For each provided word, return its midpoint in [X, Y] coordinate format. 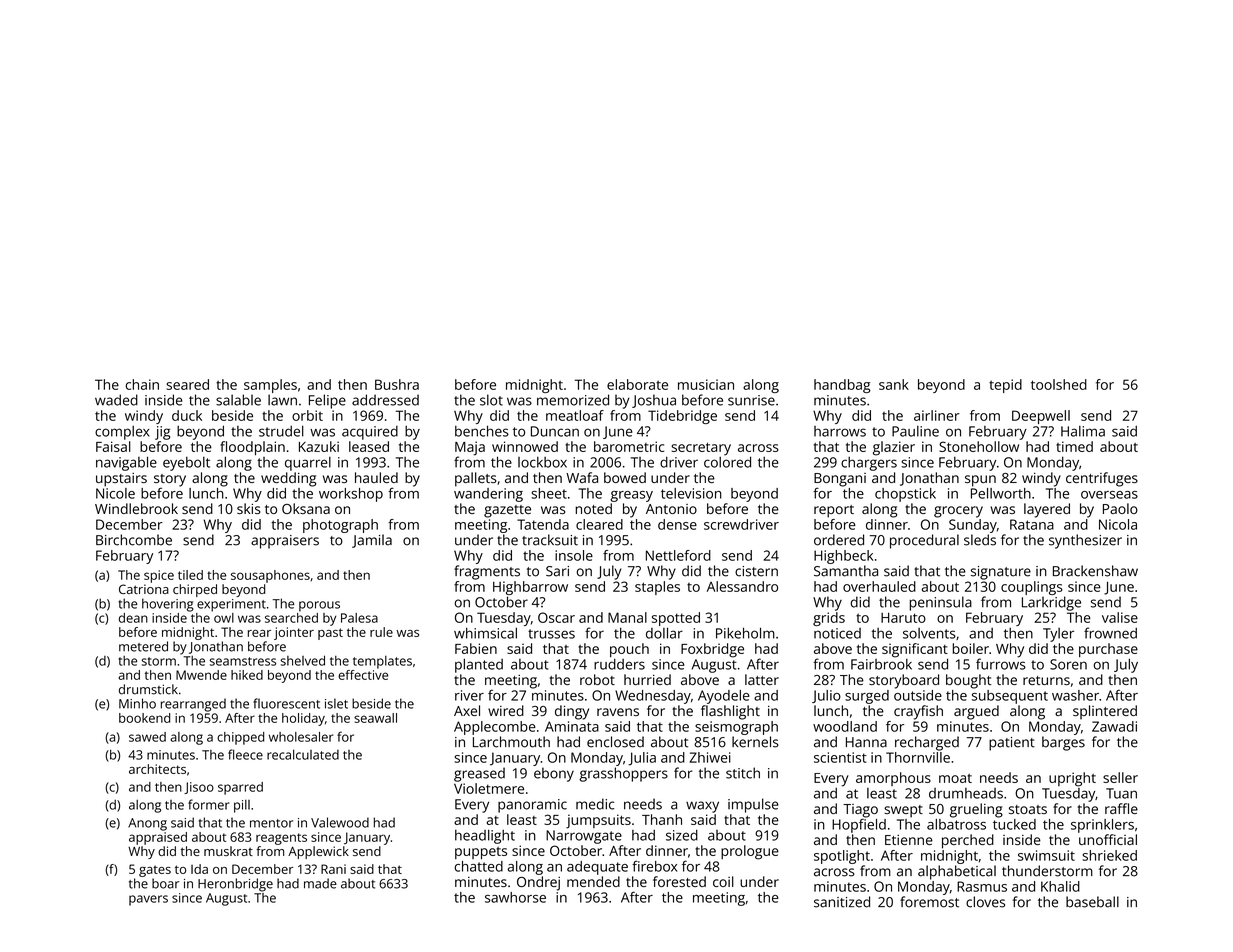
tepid [1005, 386]
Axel [467, 710]
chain [142, 384]
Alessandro [742, 586]
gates [155, 871]
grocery [958, 512]
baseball [1092, 902]
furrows [1001, 664]
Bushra [397, 384]
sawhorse [515, 897]
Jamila [372, 541]
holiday [303, 719]
